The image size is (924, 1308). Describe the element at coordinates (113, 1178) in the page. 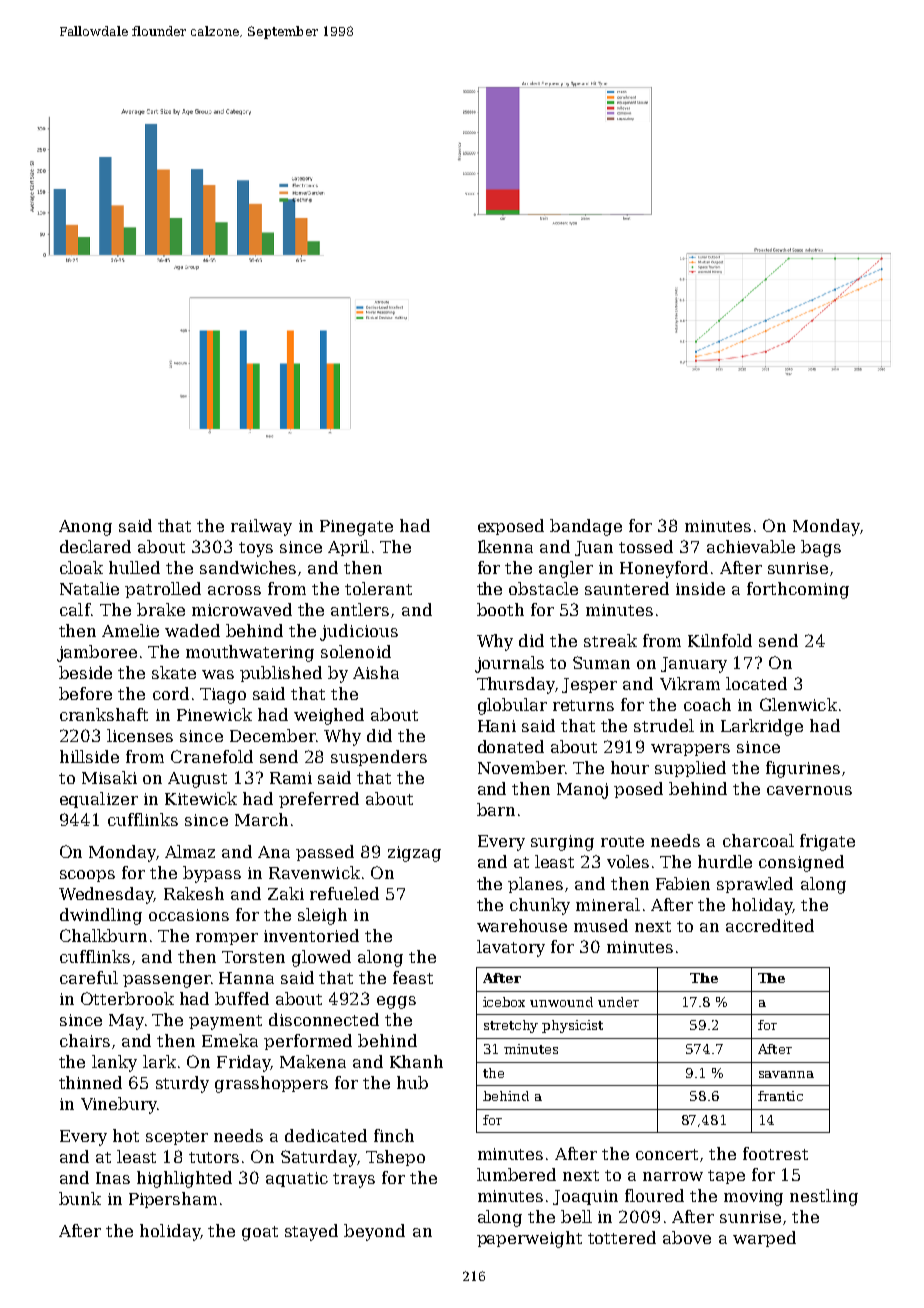

I see `Inas` at that location.
